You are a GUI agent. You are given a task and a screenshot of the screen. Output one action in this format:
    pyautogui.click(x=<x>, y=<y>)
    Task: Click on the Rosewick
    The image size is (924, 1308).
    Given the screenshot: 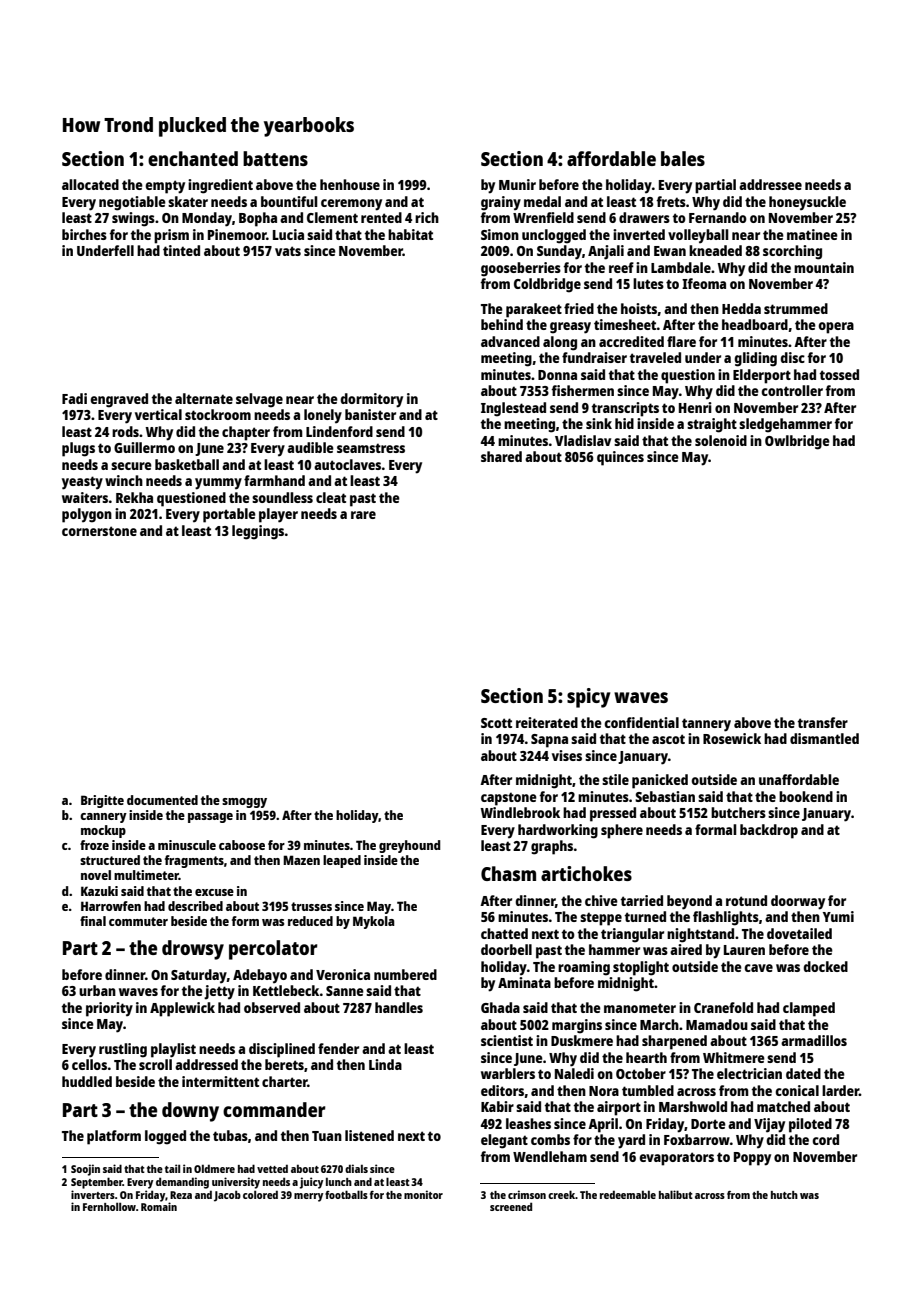 What is the action you would take?
    pyautogui.click(x=732, y=738)
